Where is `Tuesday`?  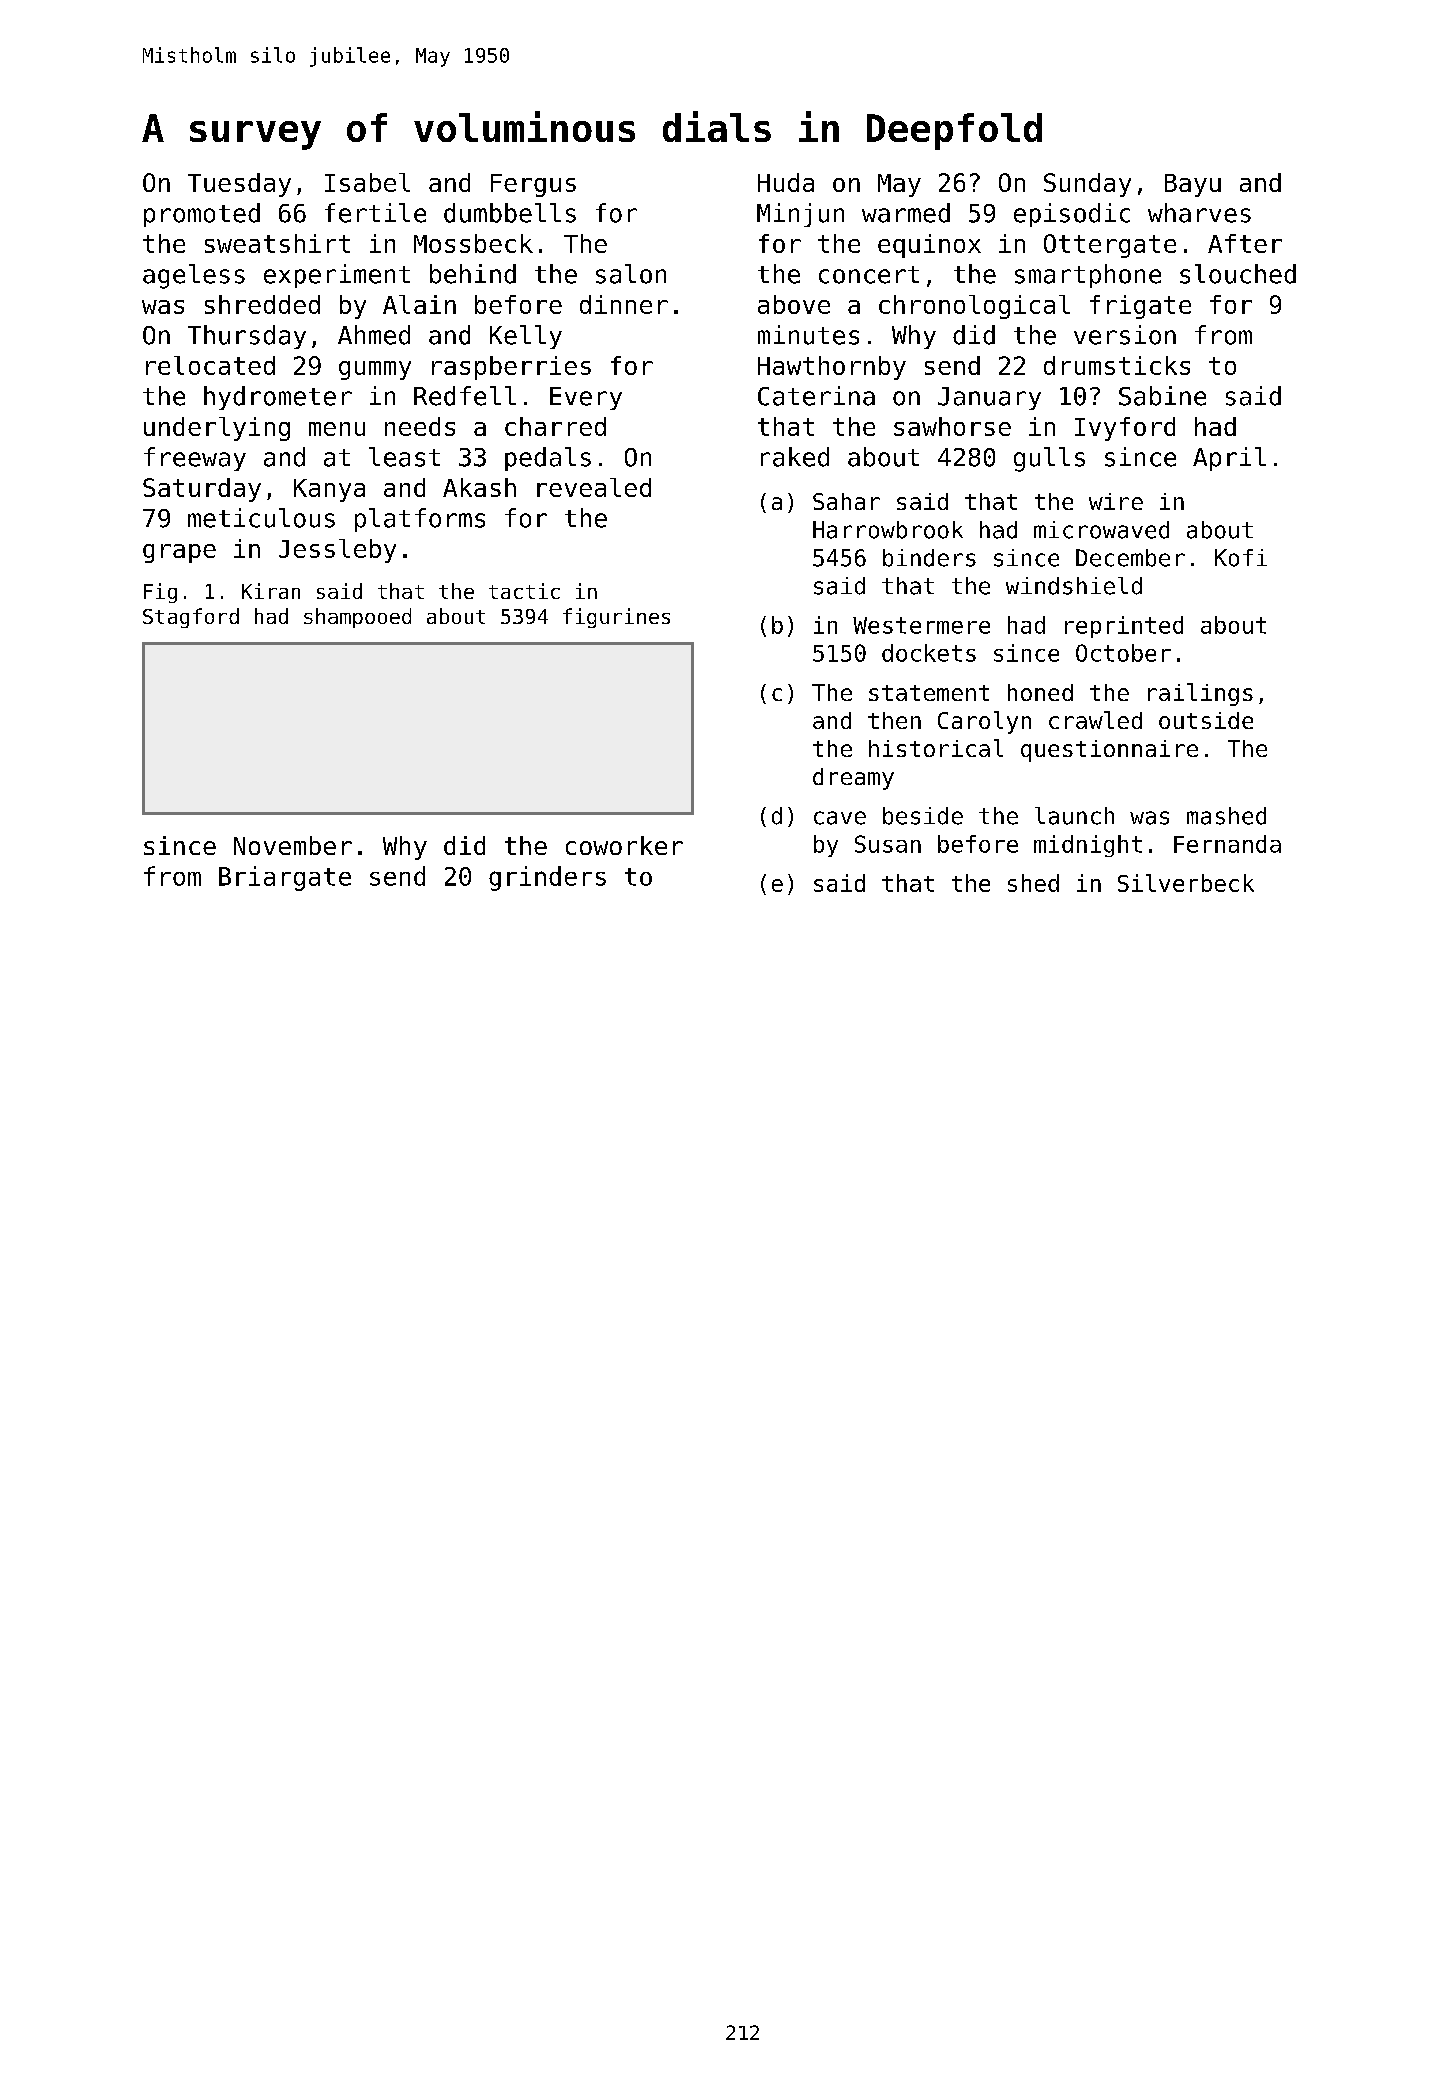
Tuesday is located at coordinates (239, 185).
